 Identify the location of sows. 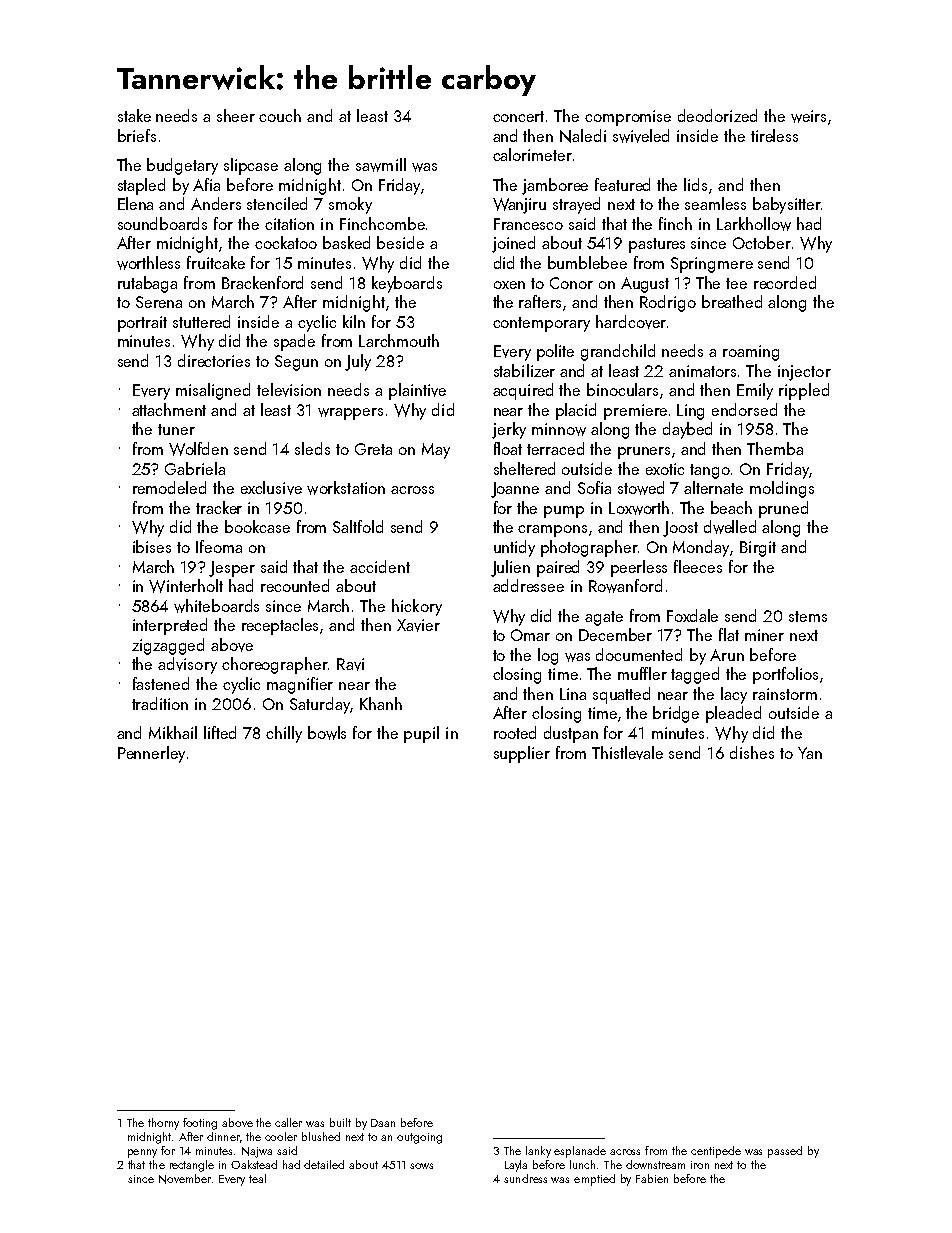
(421, 1166).
